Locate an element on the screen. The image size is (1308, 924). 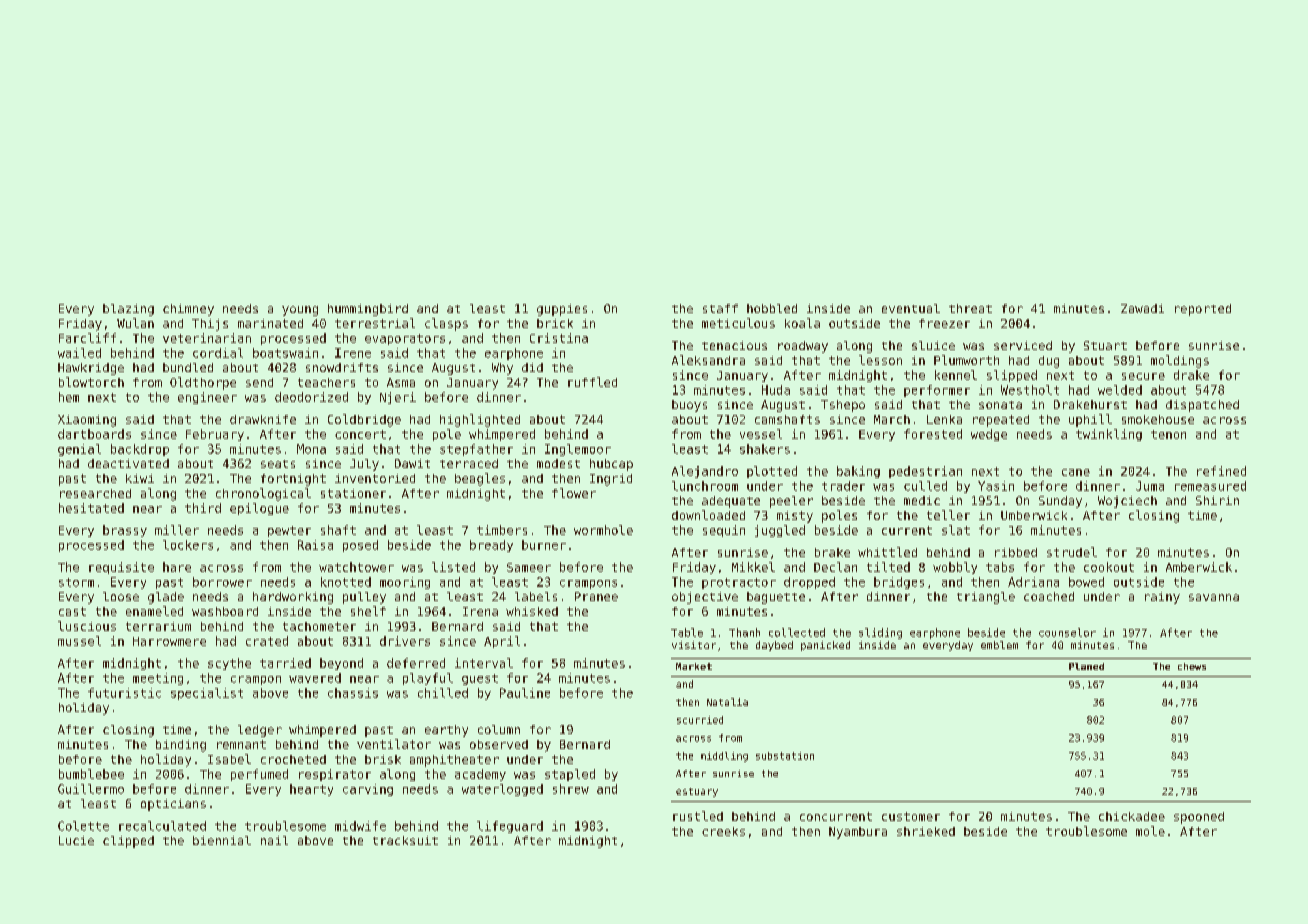
Wojciech is located at coordinates (1127, 502).
